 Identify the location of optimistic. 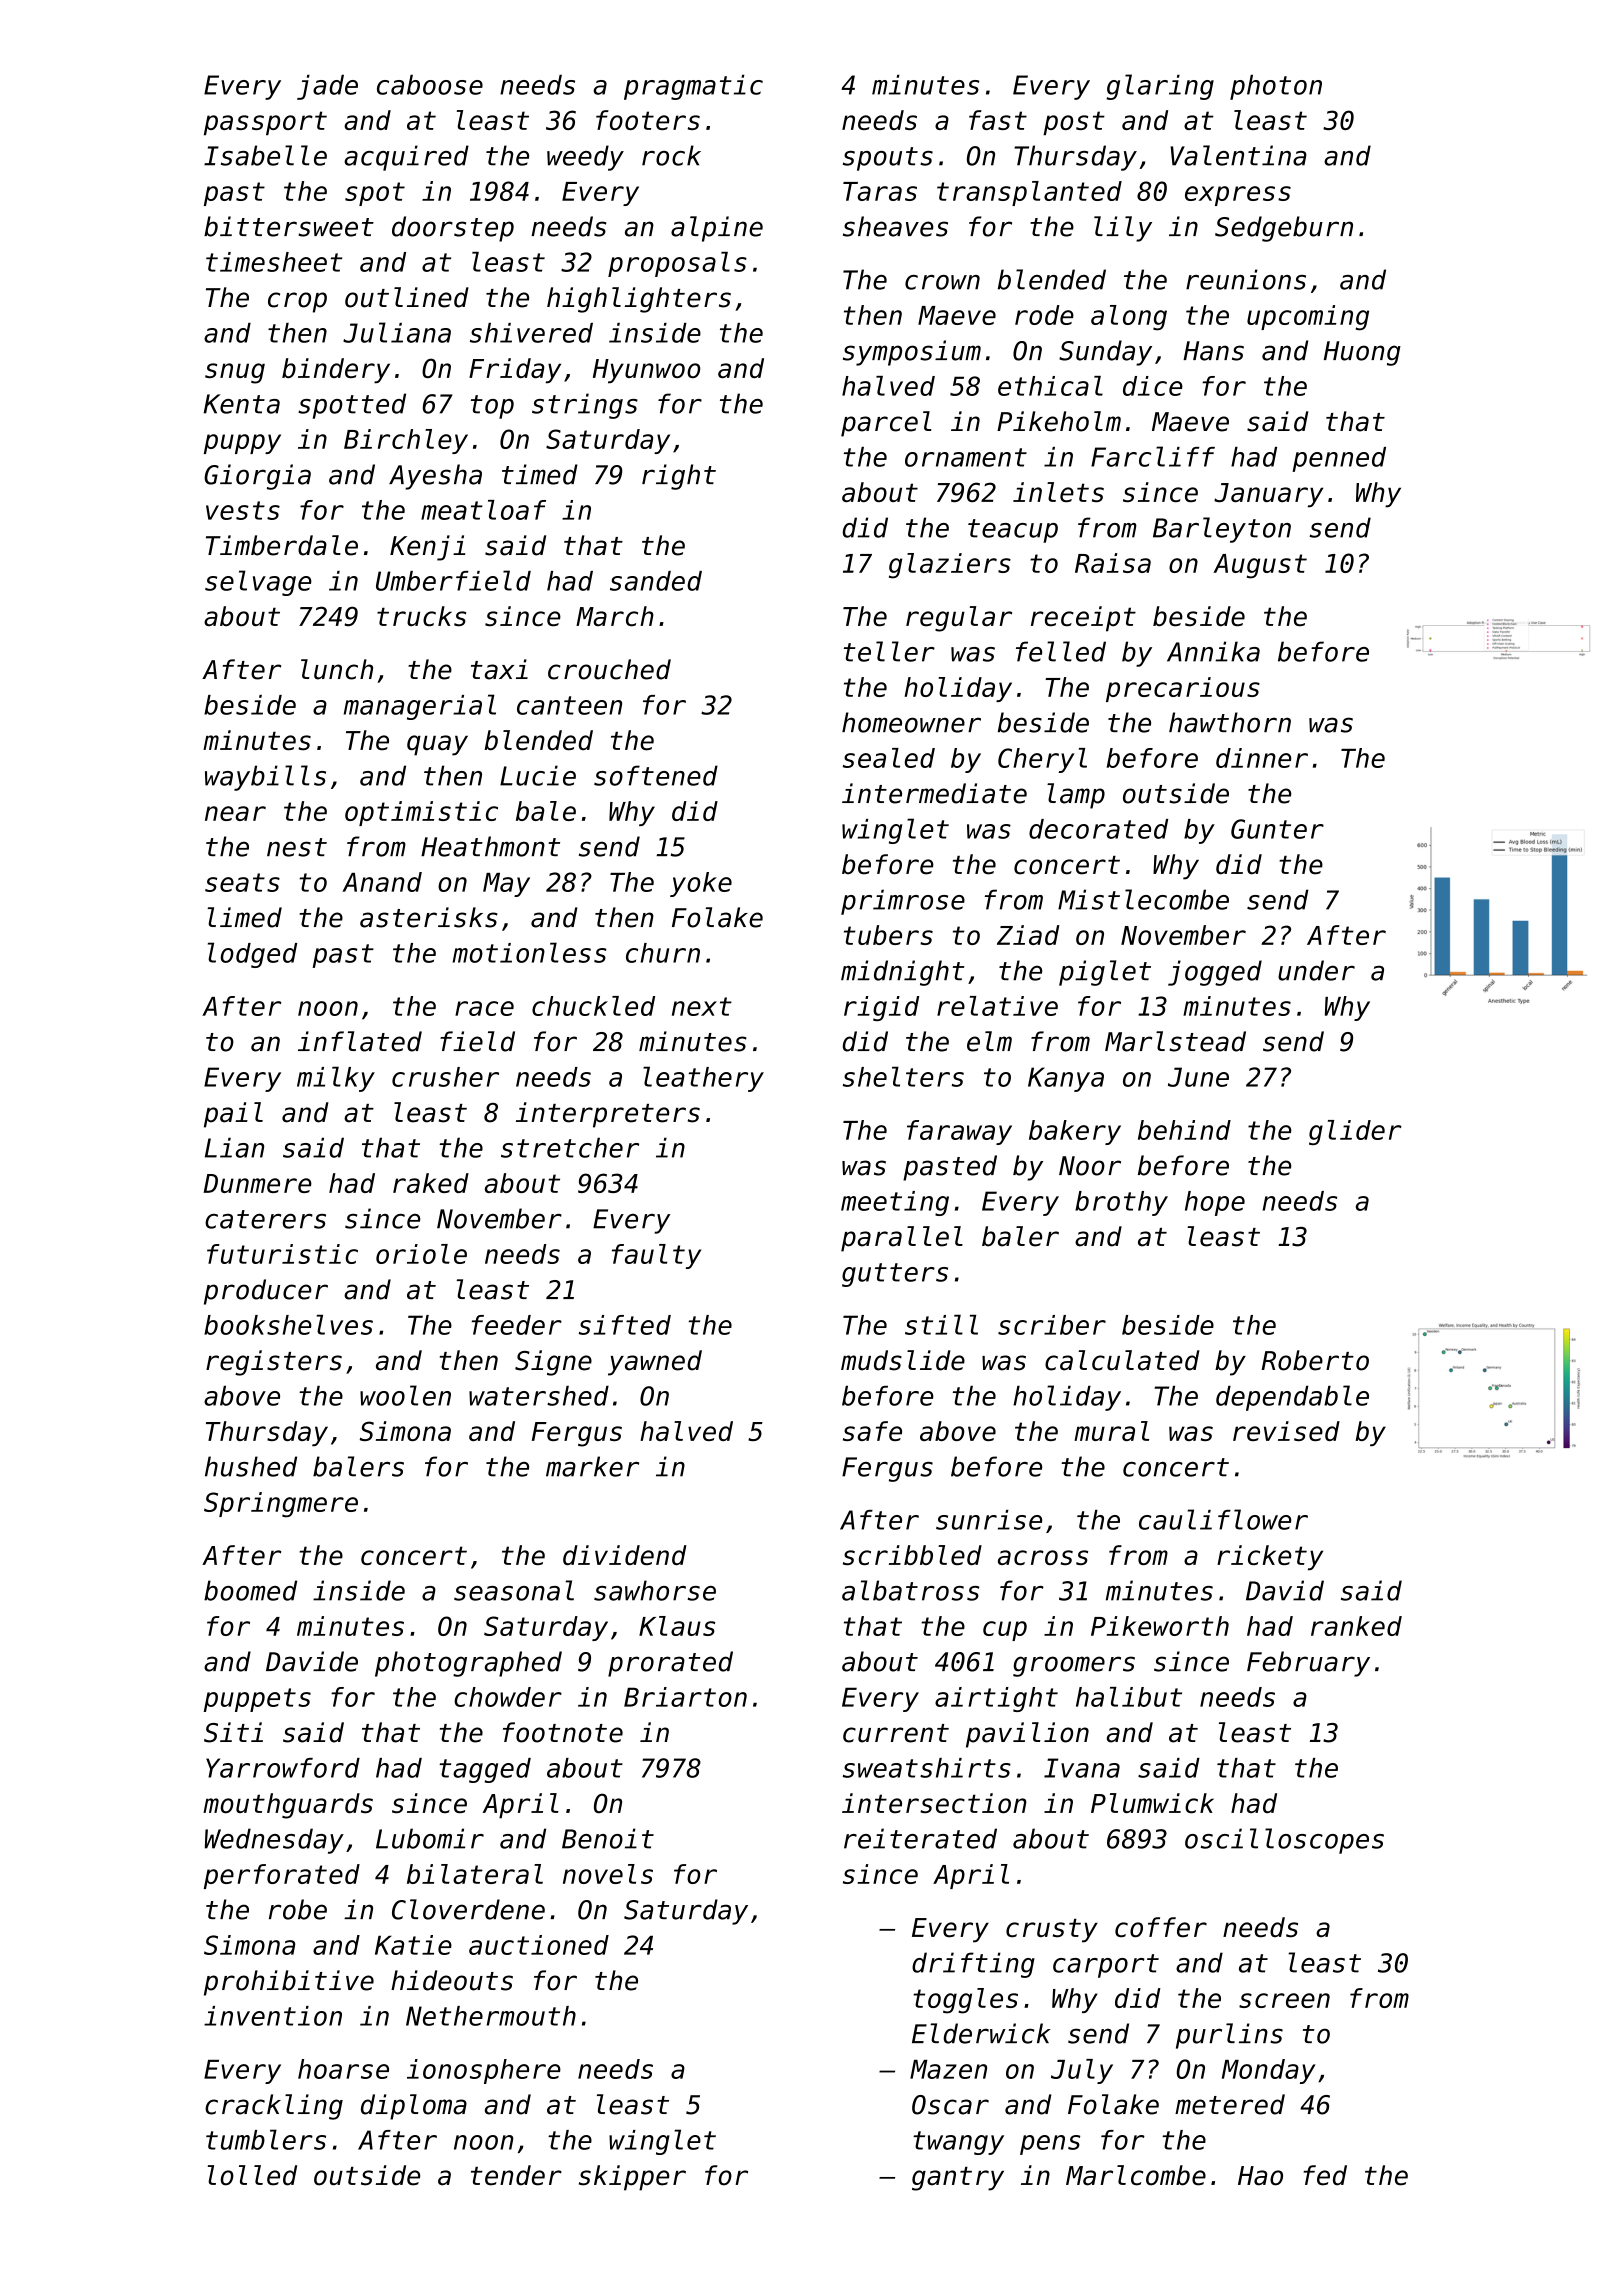
(421, 813).
